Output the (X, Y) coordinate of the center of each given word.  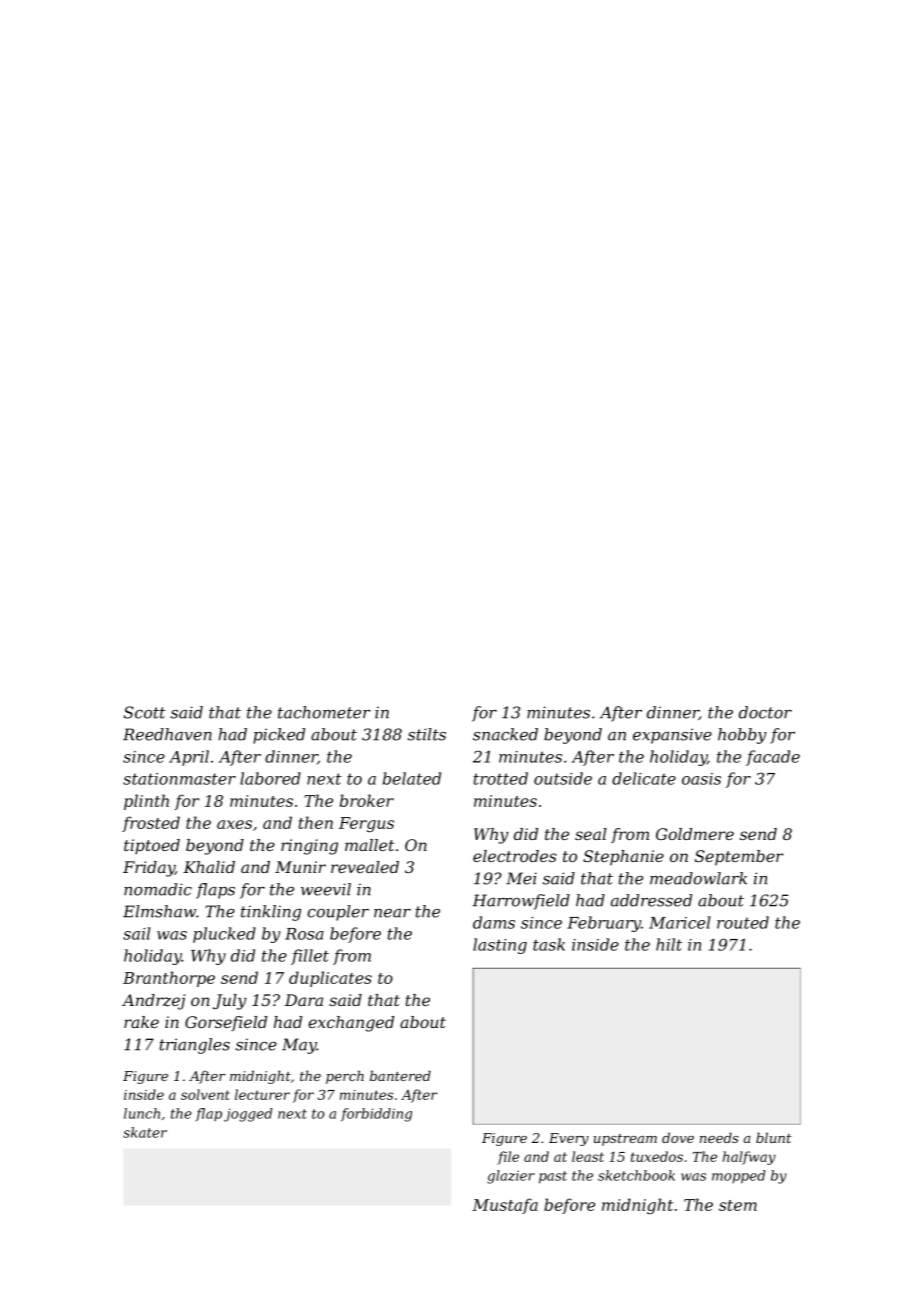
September (739, 857)
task (549, 944)
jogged (248, 1115)
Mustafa (505, 1206)
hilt (669, 944)
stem (738, 1205)
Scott (145, 712)
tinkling (271, 913)
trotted (501, 778)
